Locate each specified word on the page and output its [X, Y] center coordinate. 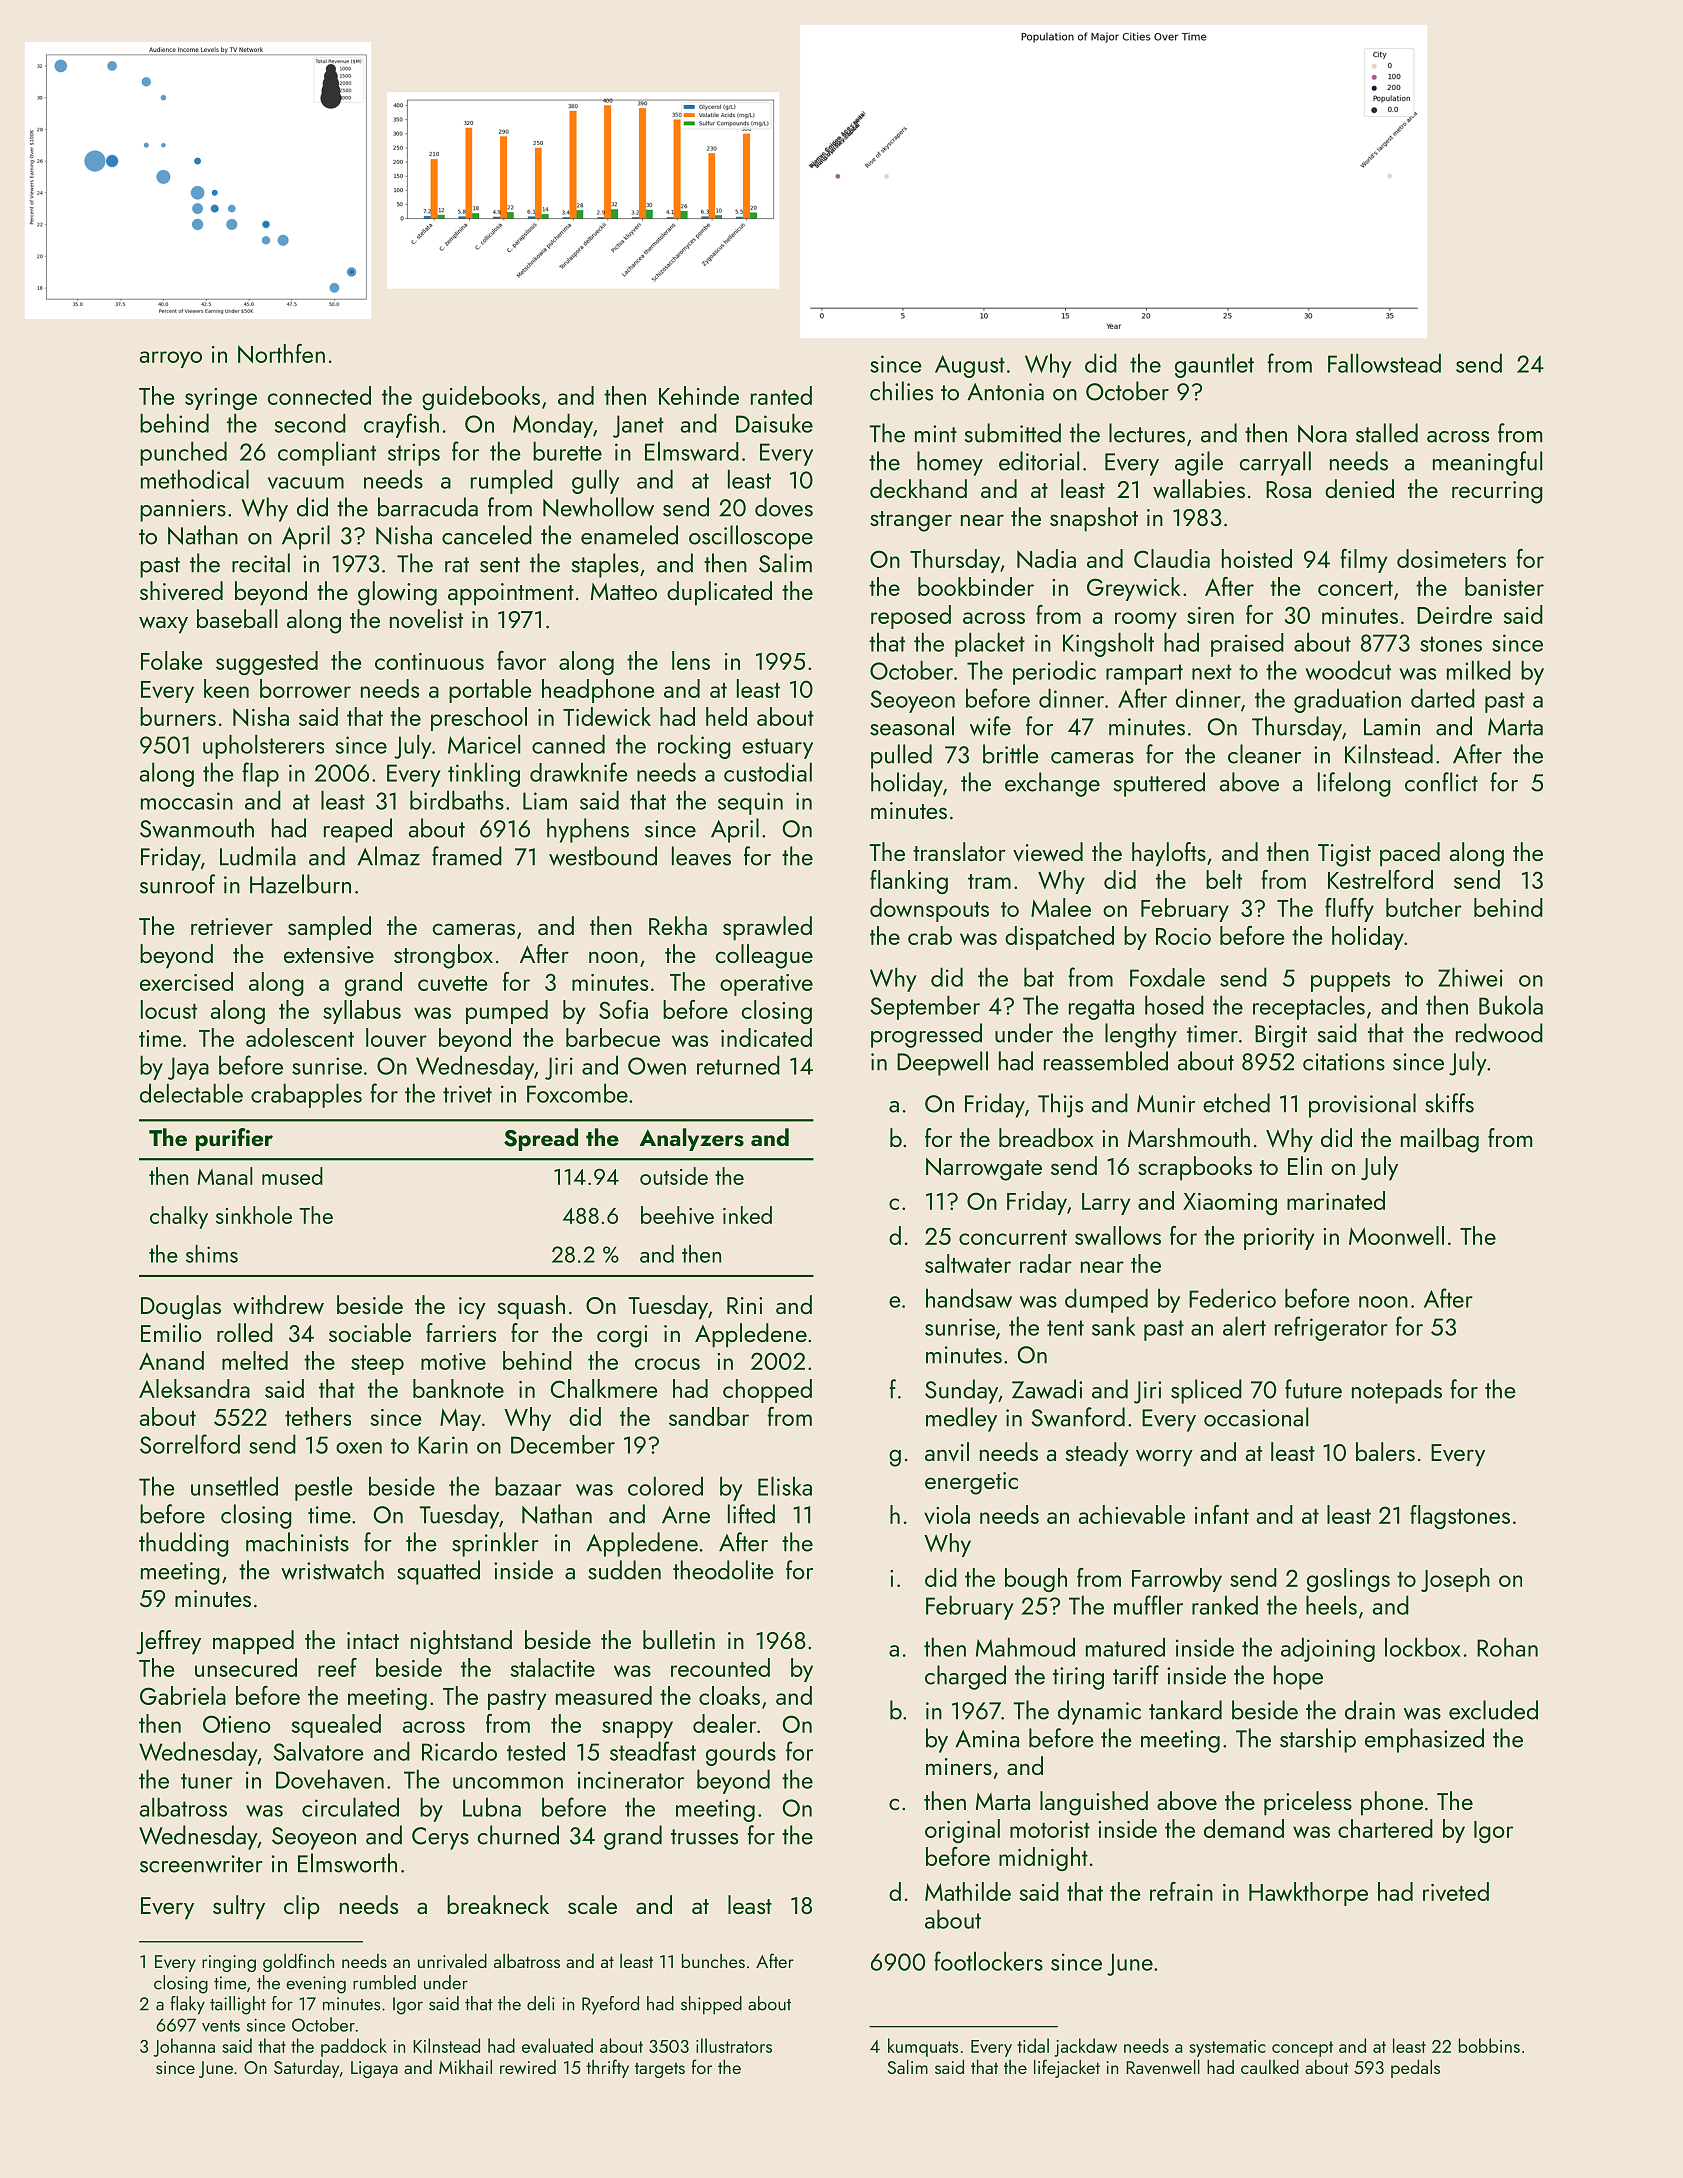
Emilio [171, 1332]
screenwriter [201, 1864]
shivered [181, 591]
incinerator [631, 1780]
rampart [1144, 674]
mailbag [1440, 1140]
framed [467, 856]
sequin [750, 803]
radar [1046, 1263]
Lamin [1392, 727]
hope [1298, 1677]
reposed [911, 617]
